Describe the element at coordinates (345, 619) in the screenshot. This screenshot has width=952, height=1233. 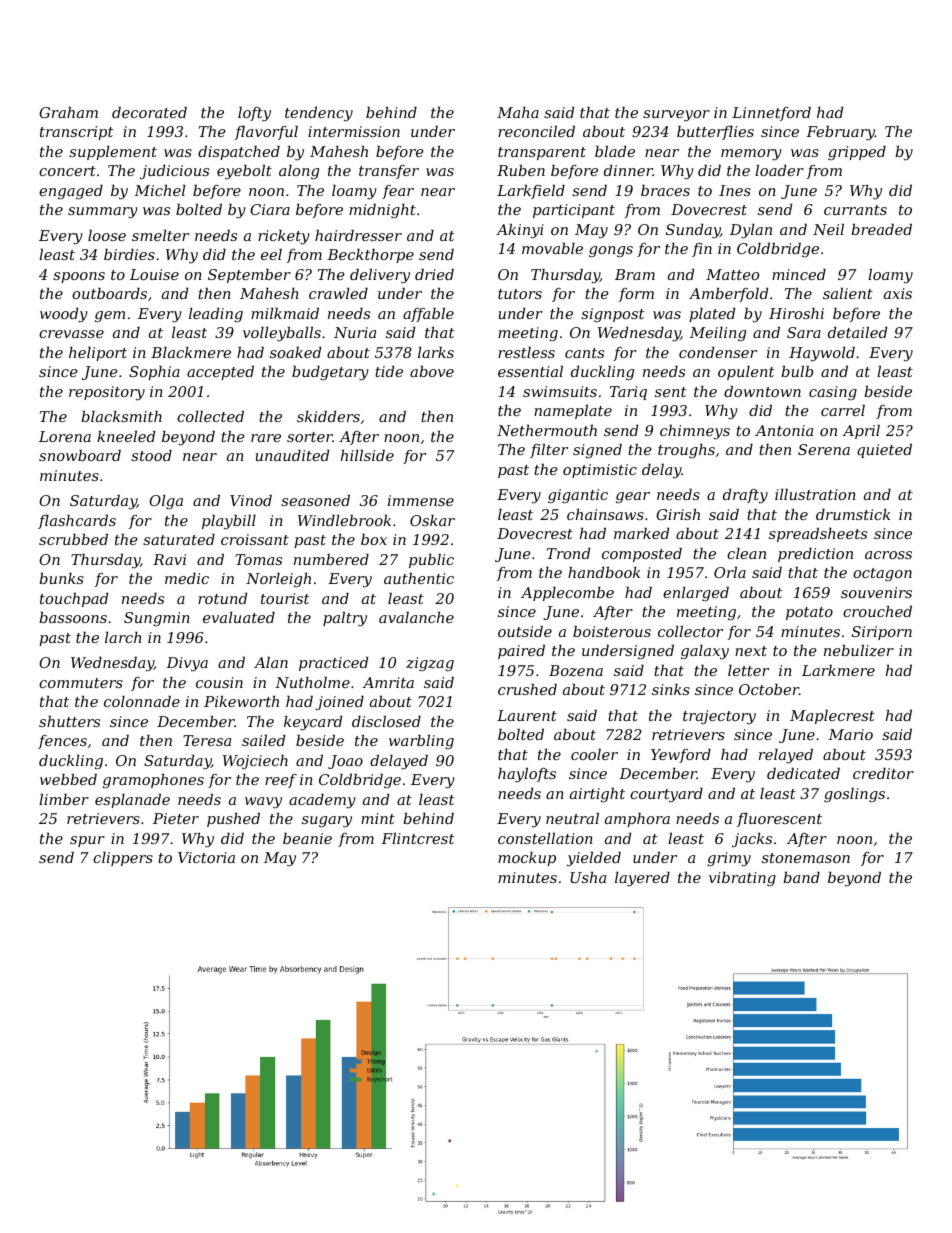
I see `paltry` at that location.
